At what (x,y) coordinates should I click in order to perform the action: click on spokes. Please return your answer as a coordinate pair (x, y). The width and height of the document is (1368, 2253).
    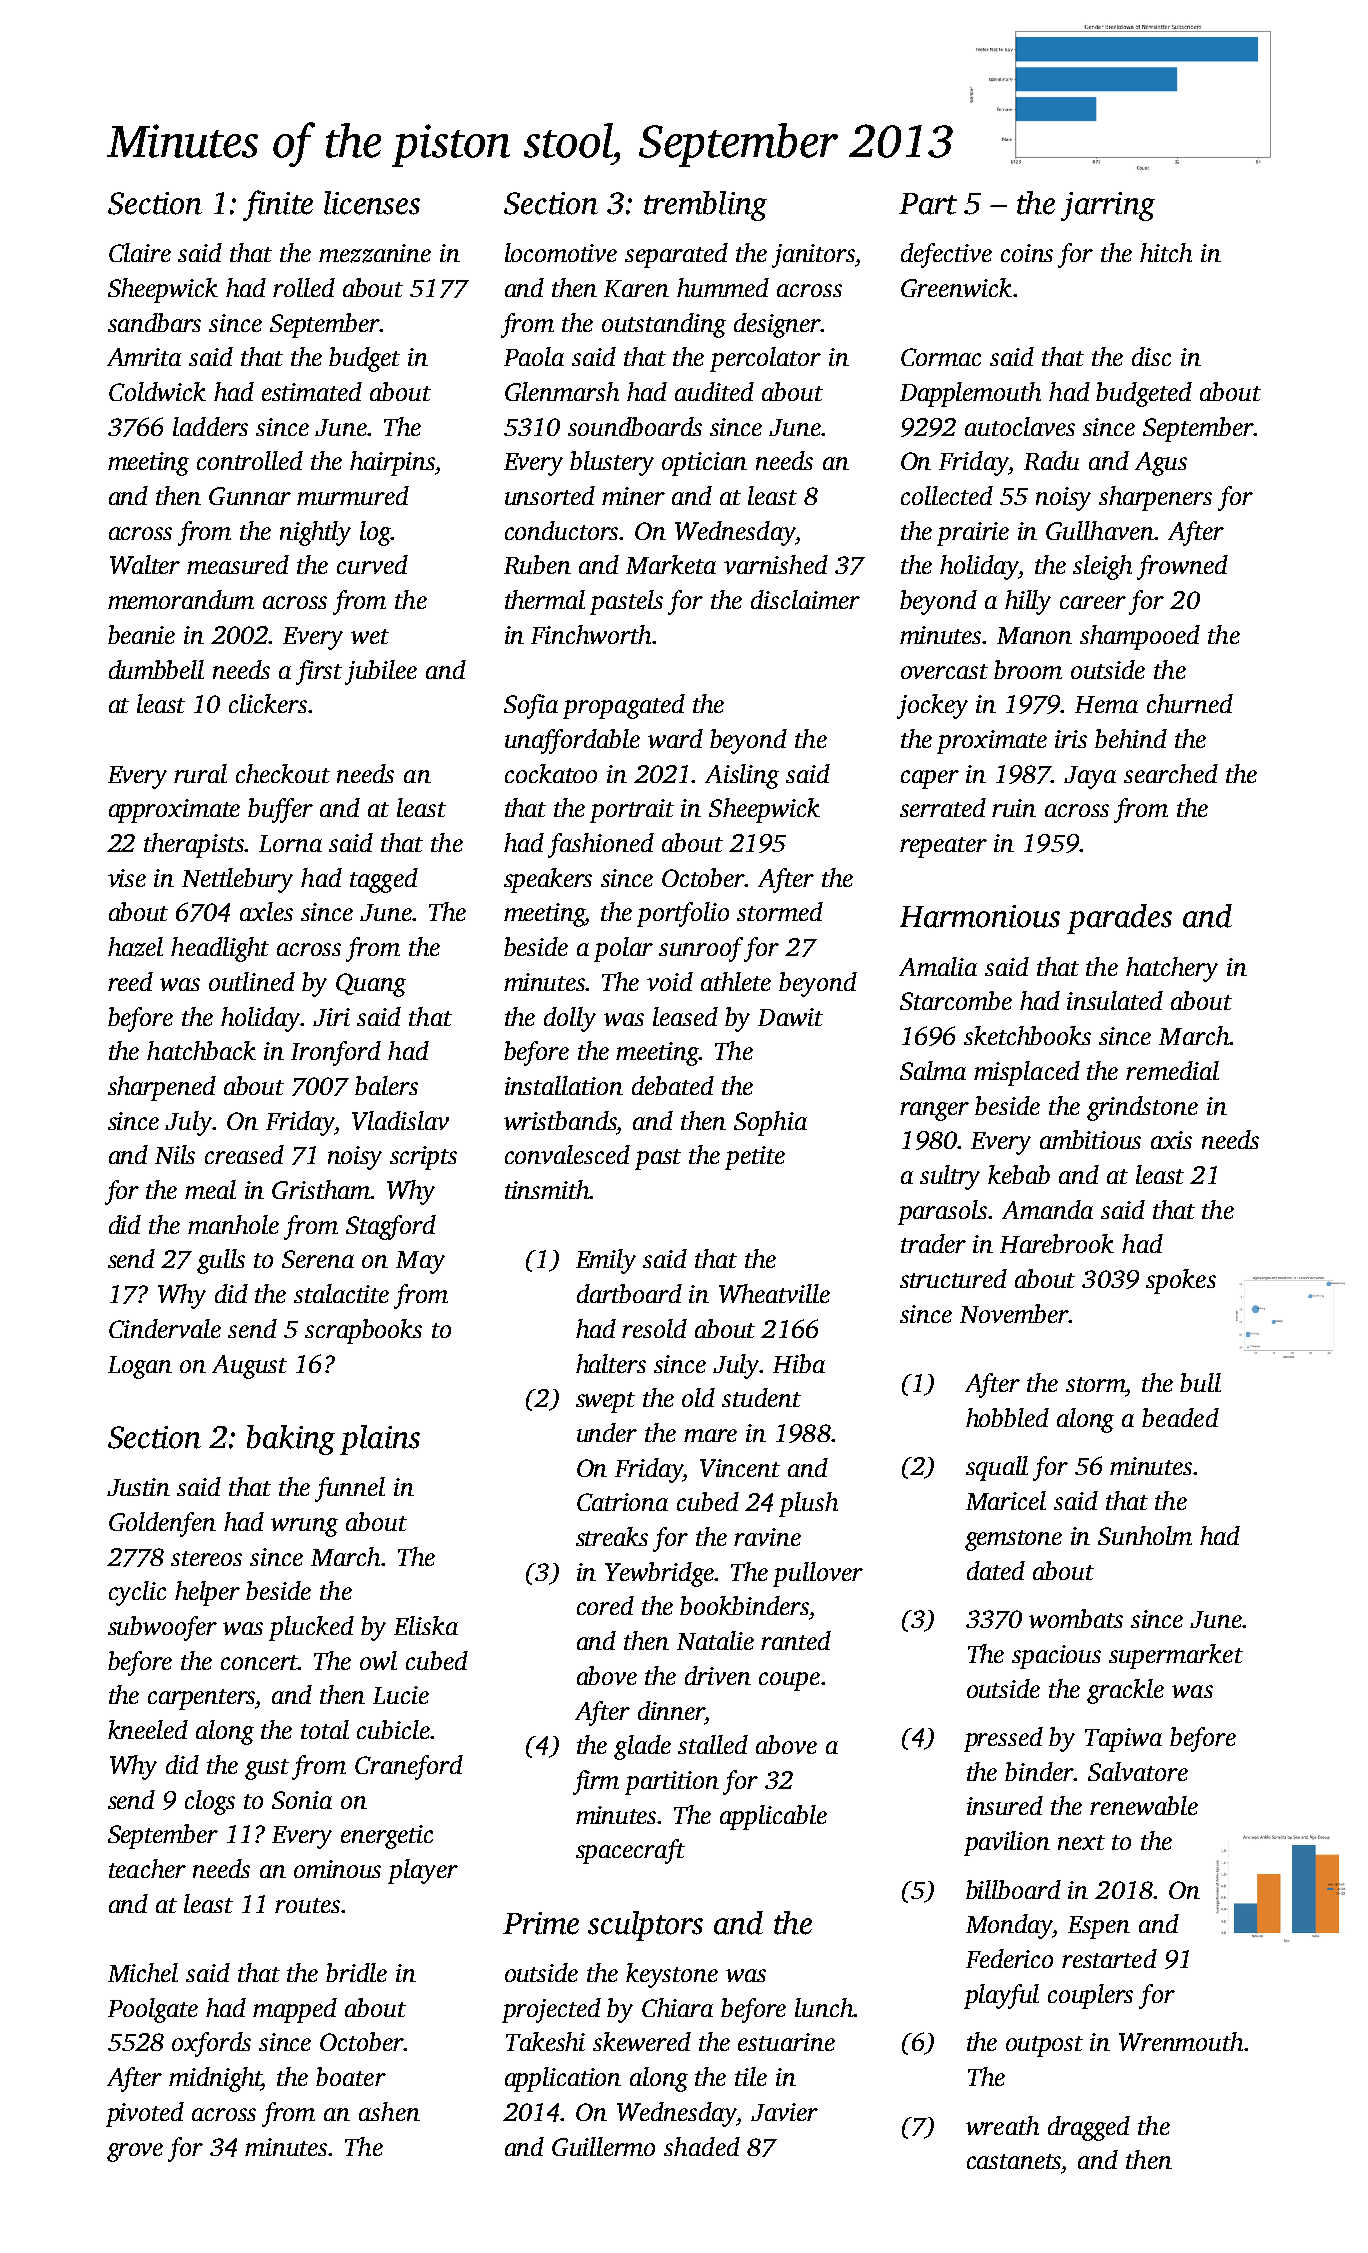
    Looking at the image, I should click on (1181, 1281).
